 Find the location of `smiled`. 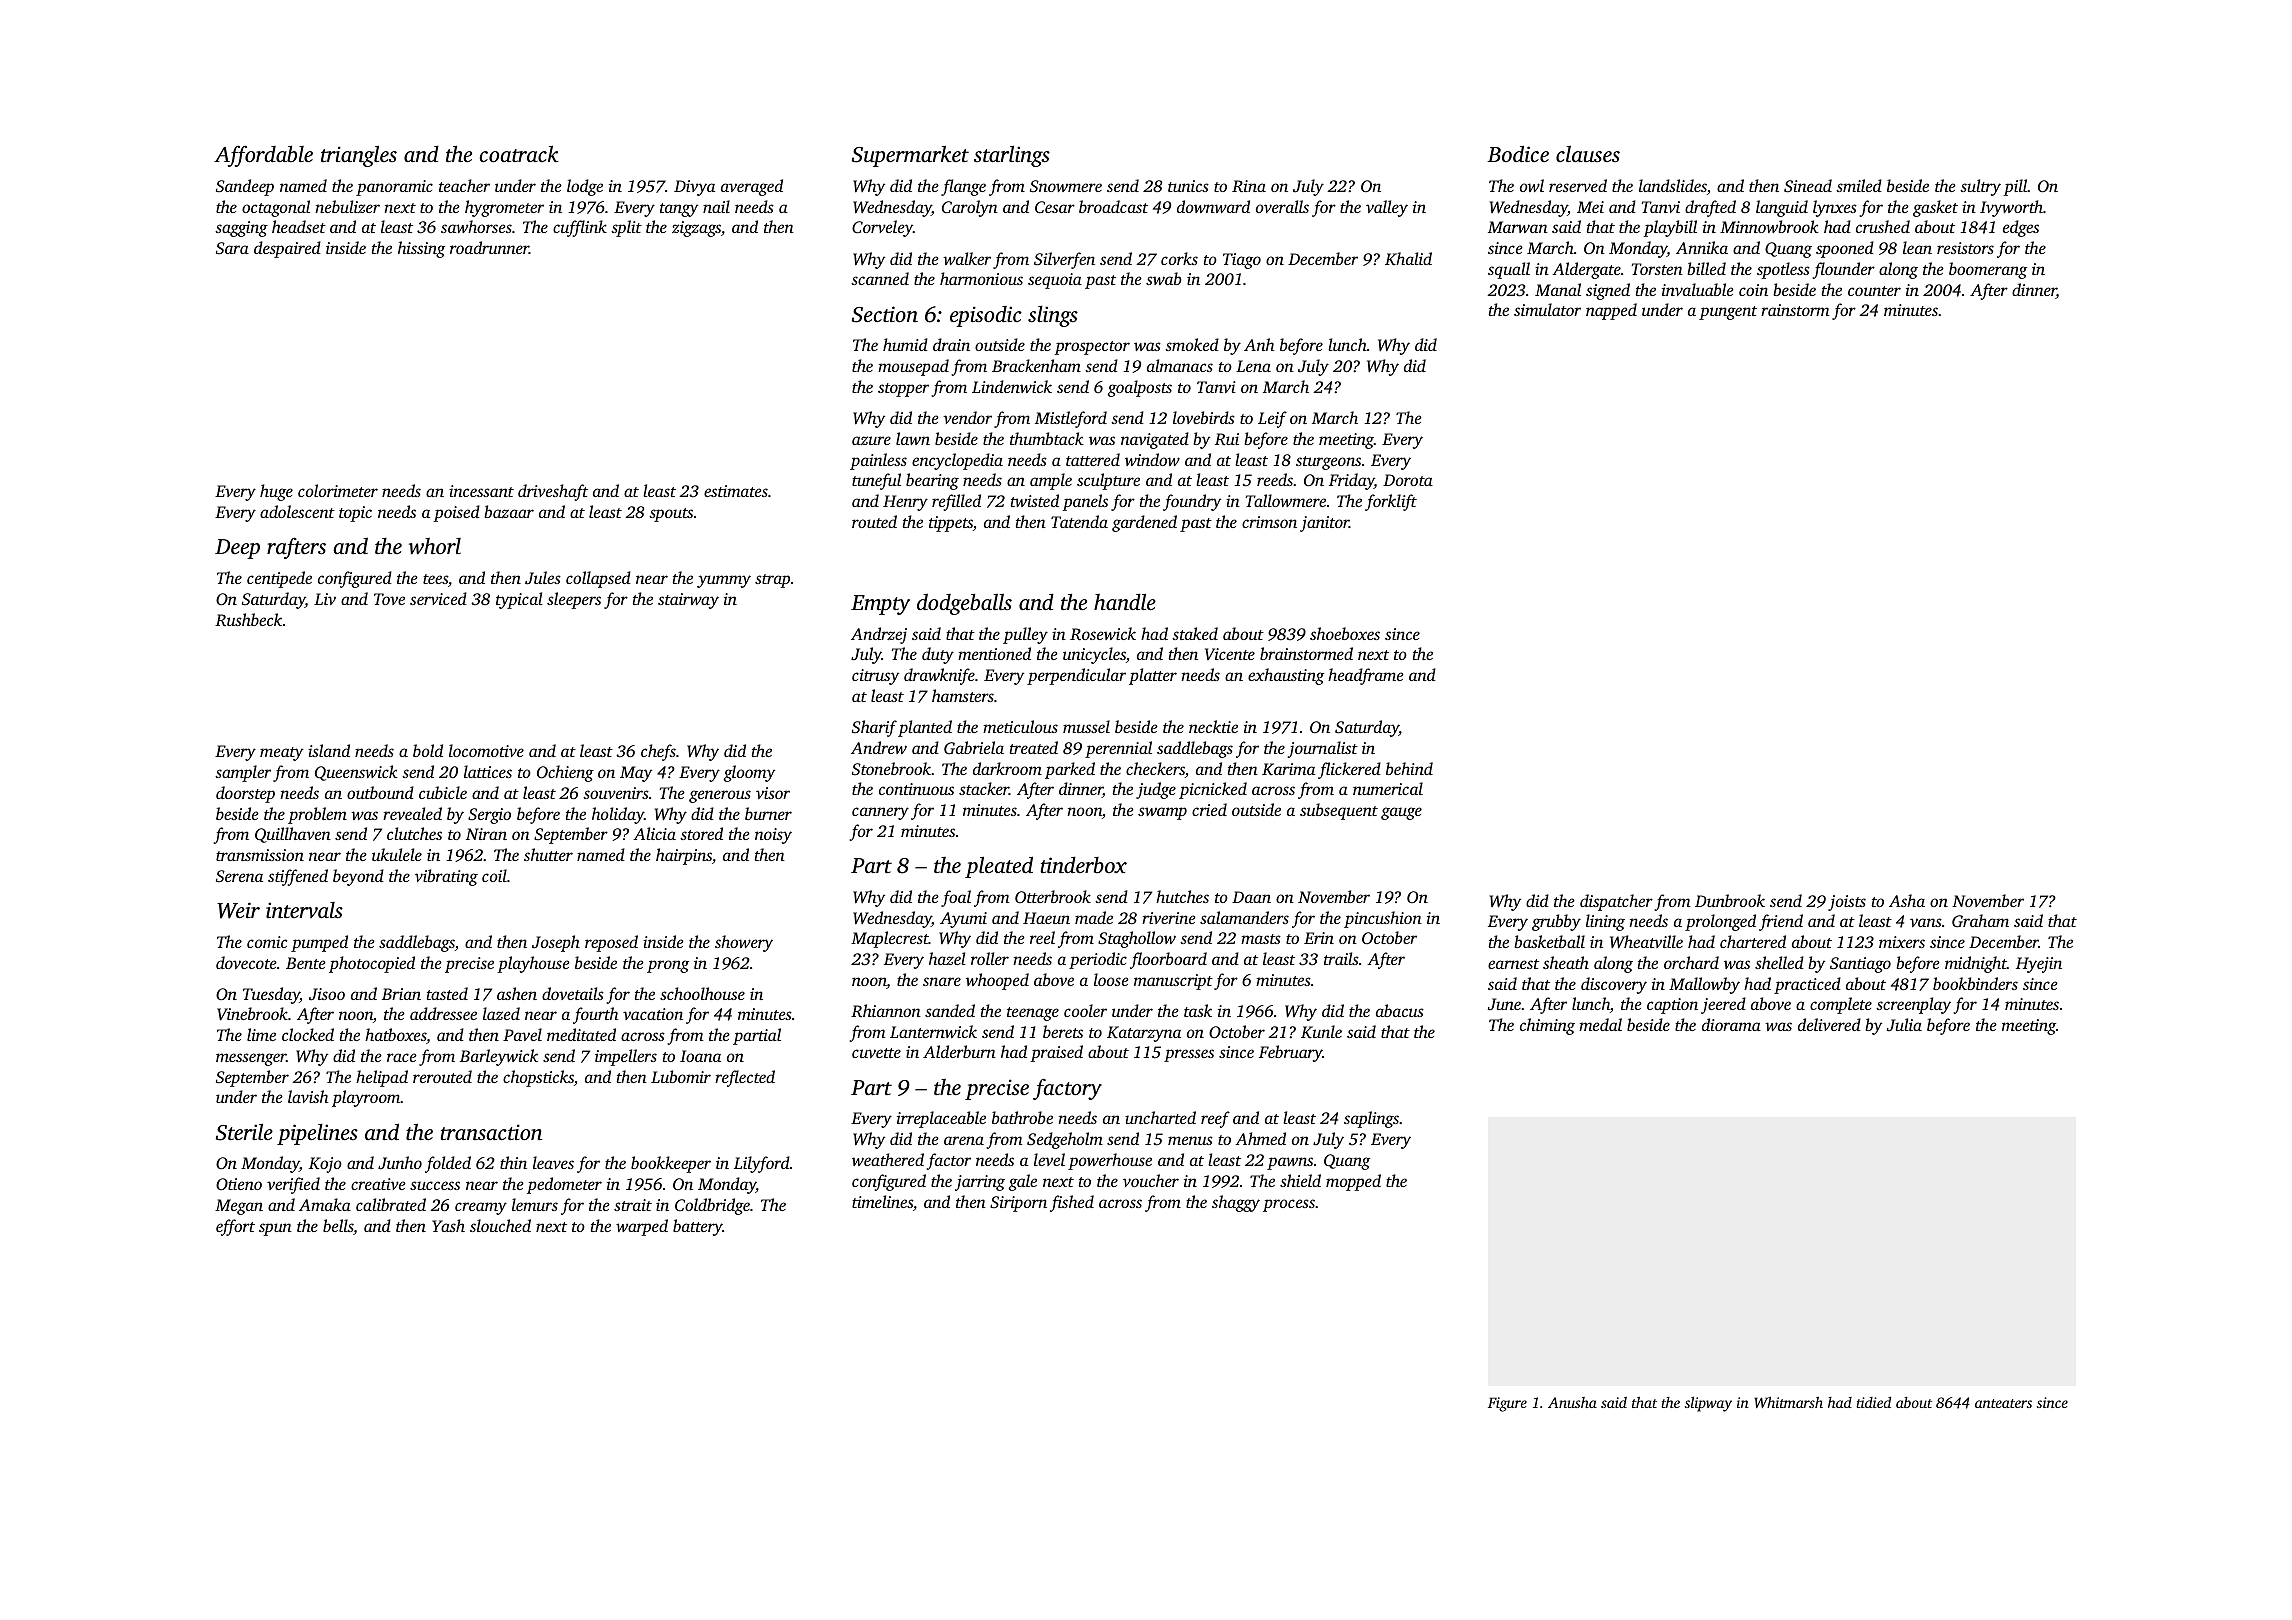

smiled is located at coordinates (1859, 185).
